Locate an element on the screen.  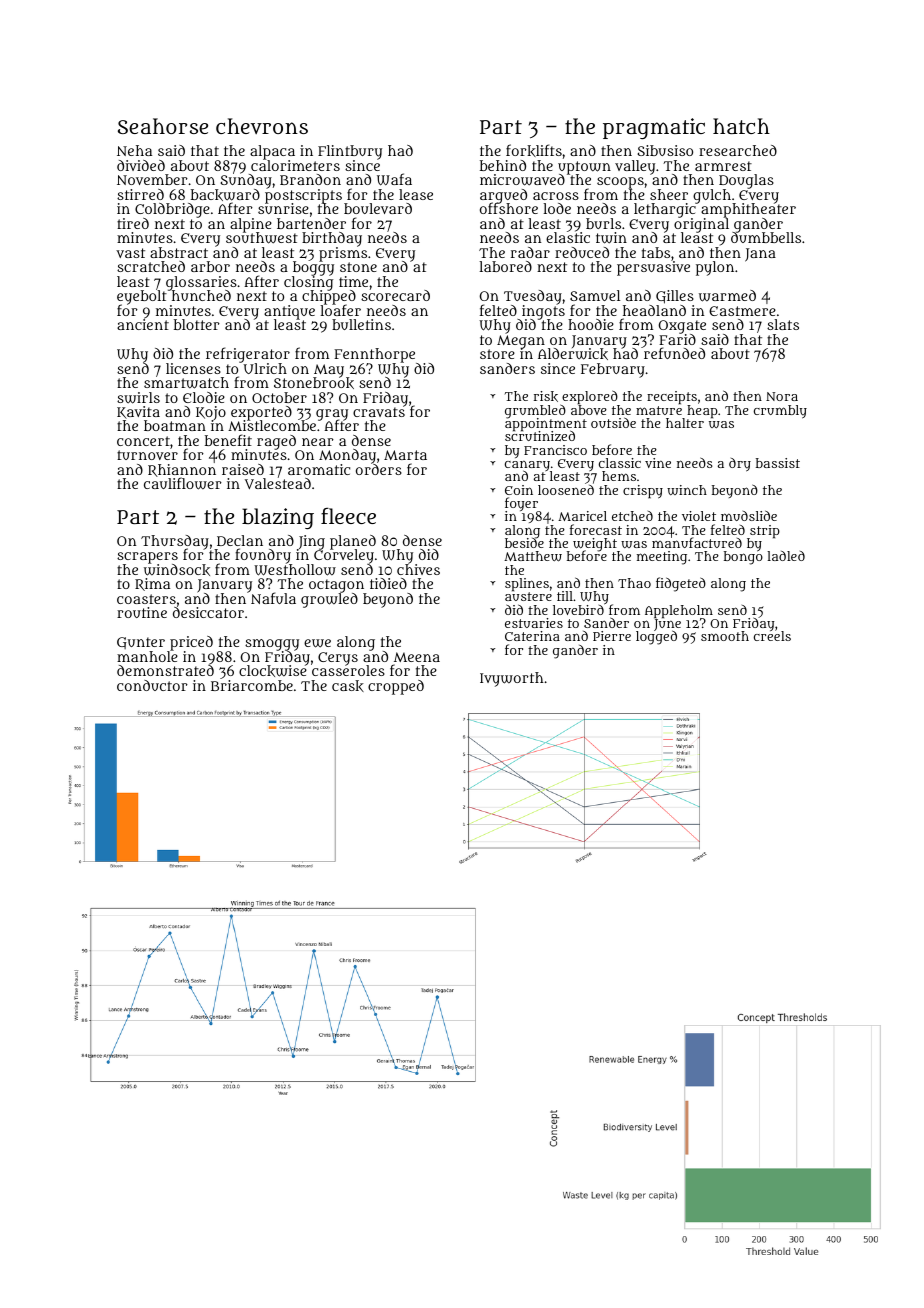
Nora is located at coordinates (782, 396).
